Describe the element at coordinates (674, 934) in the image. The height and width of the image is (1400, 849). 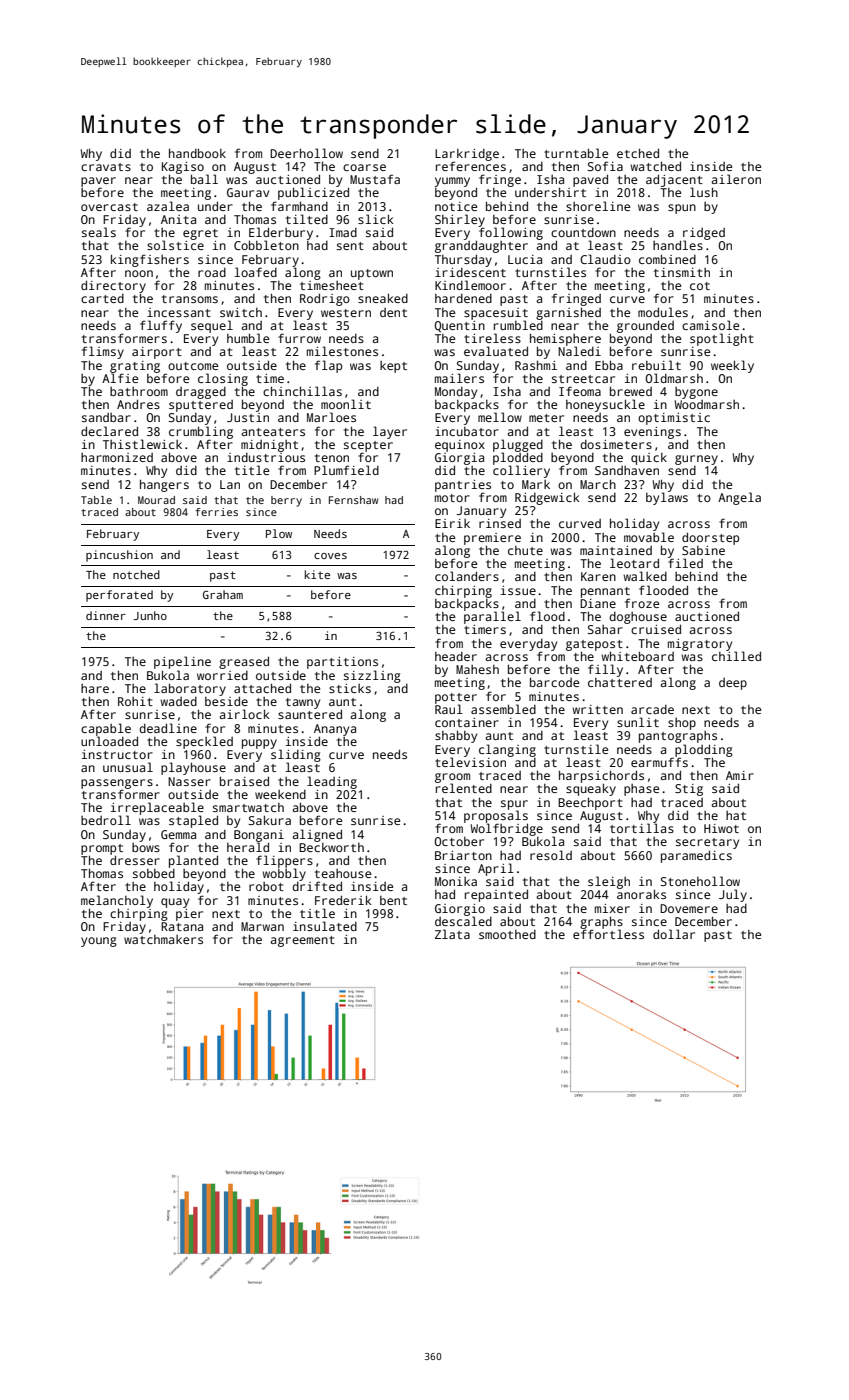
I see `dollar` at that location.
